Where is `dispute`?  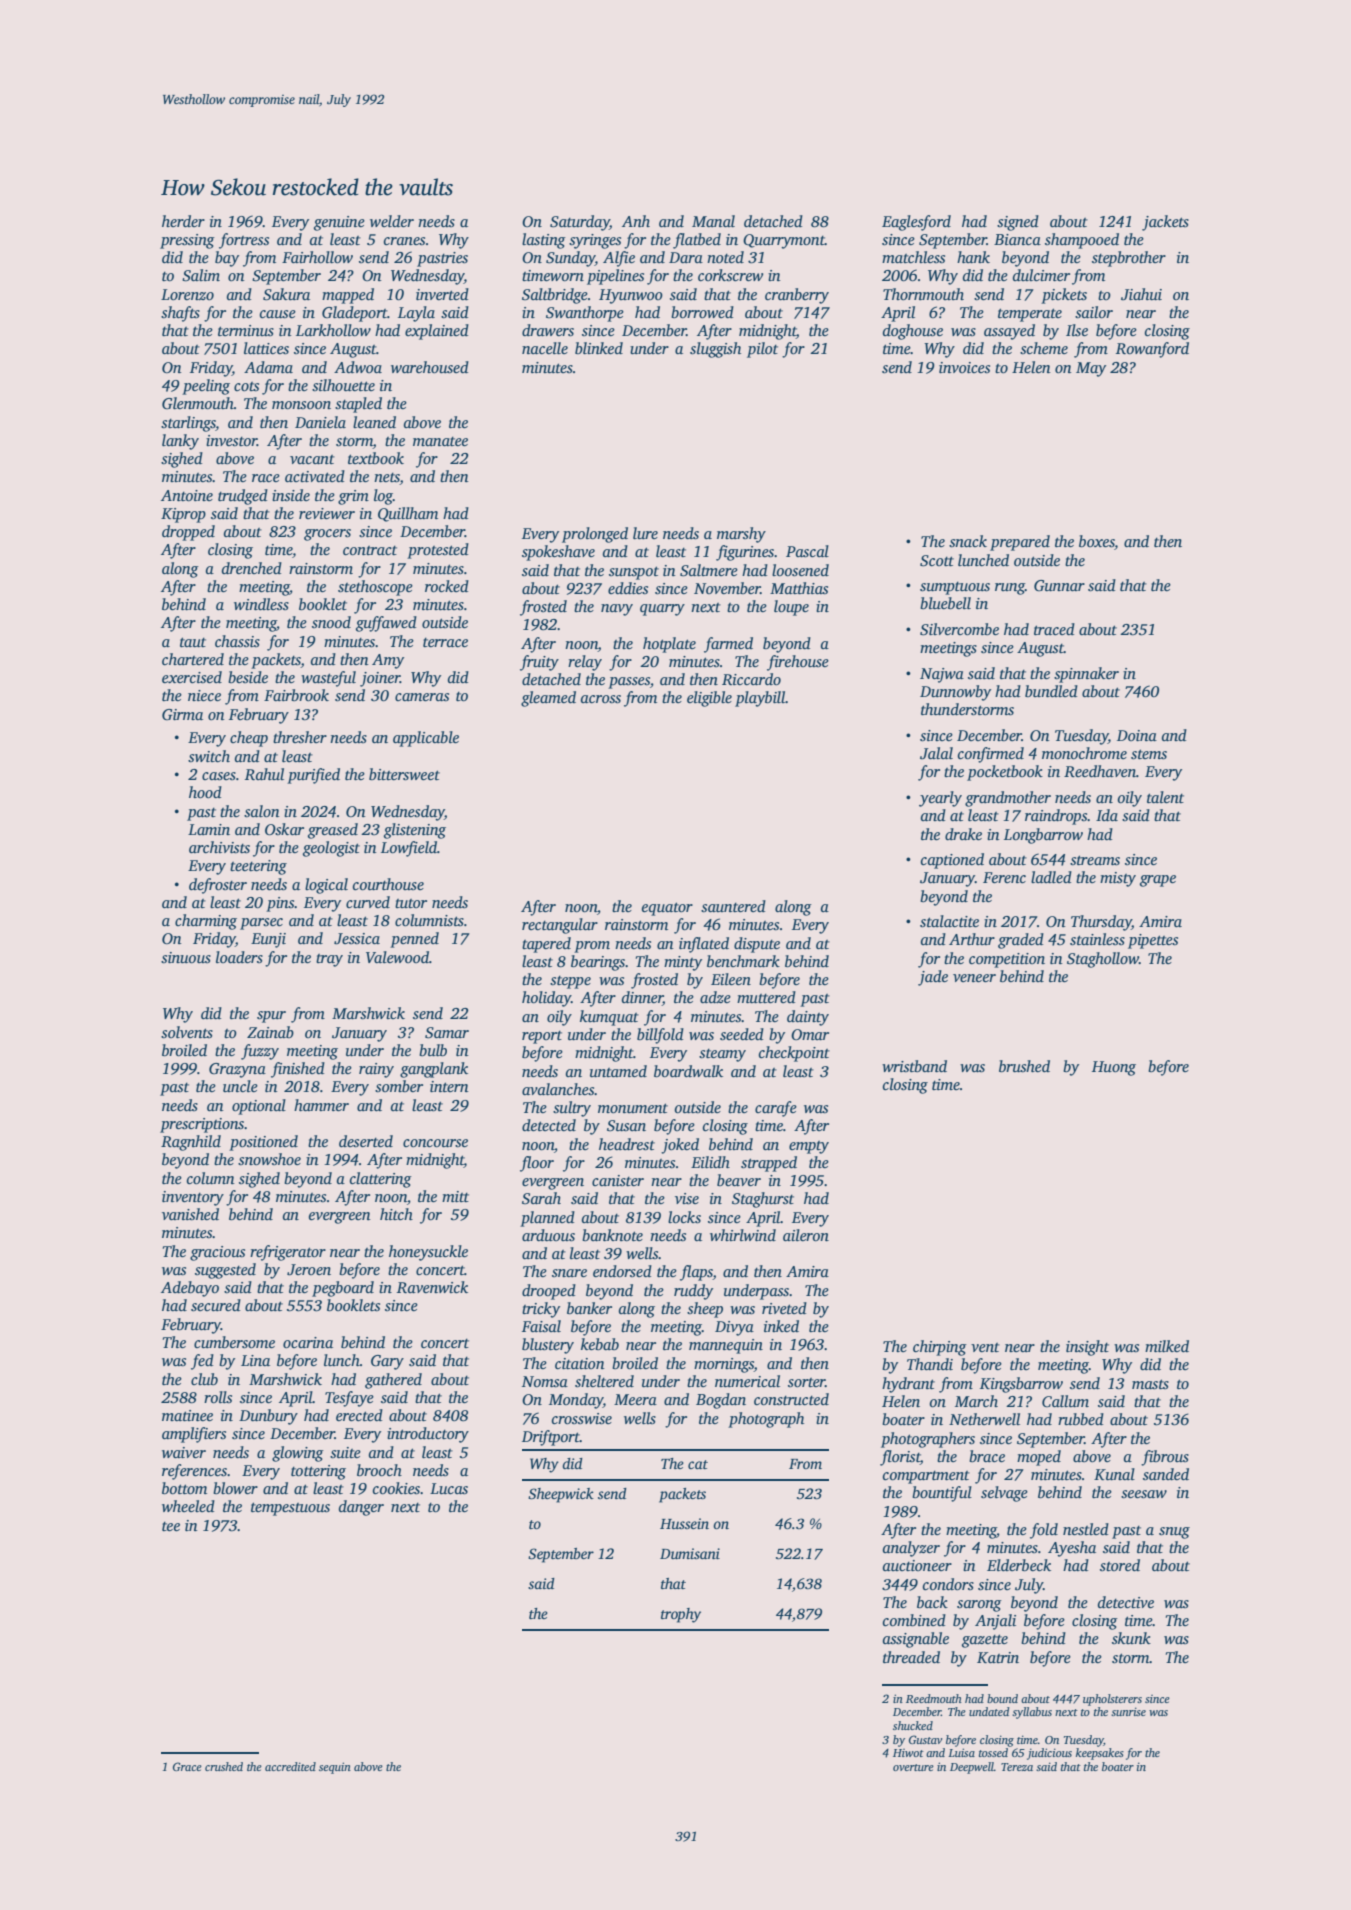
dispute is located at coordinates (757, 945).
